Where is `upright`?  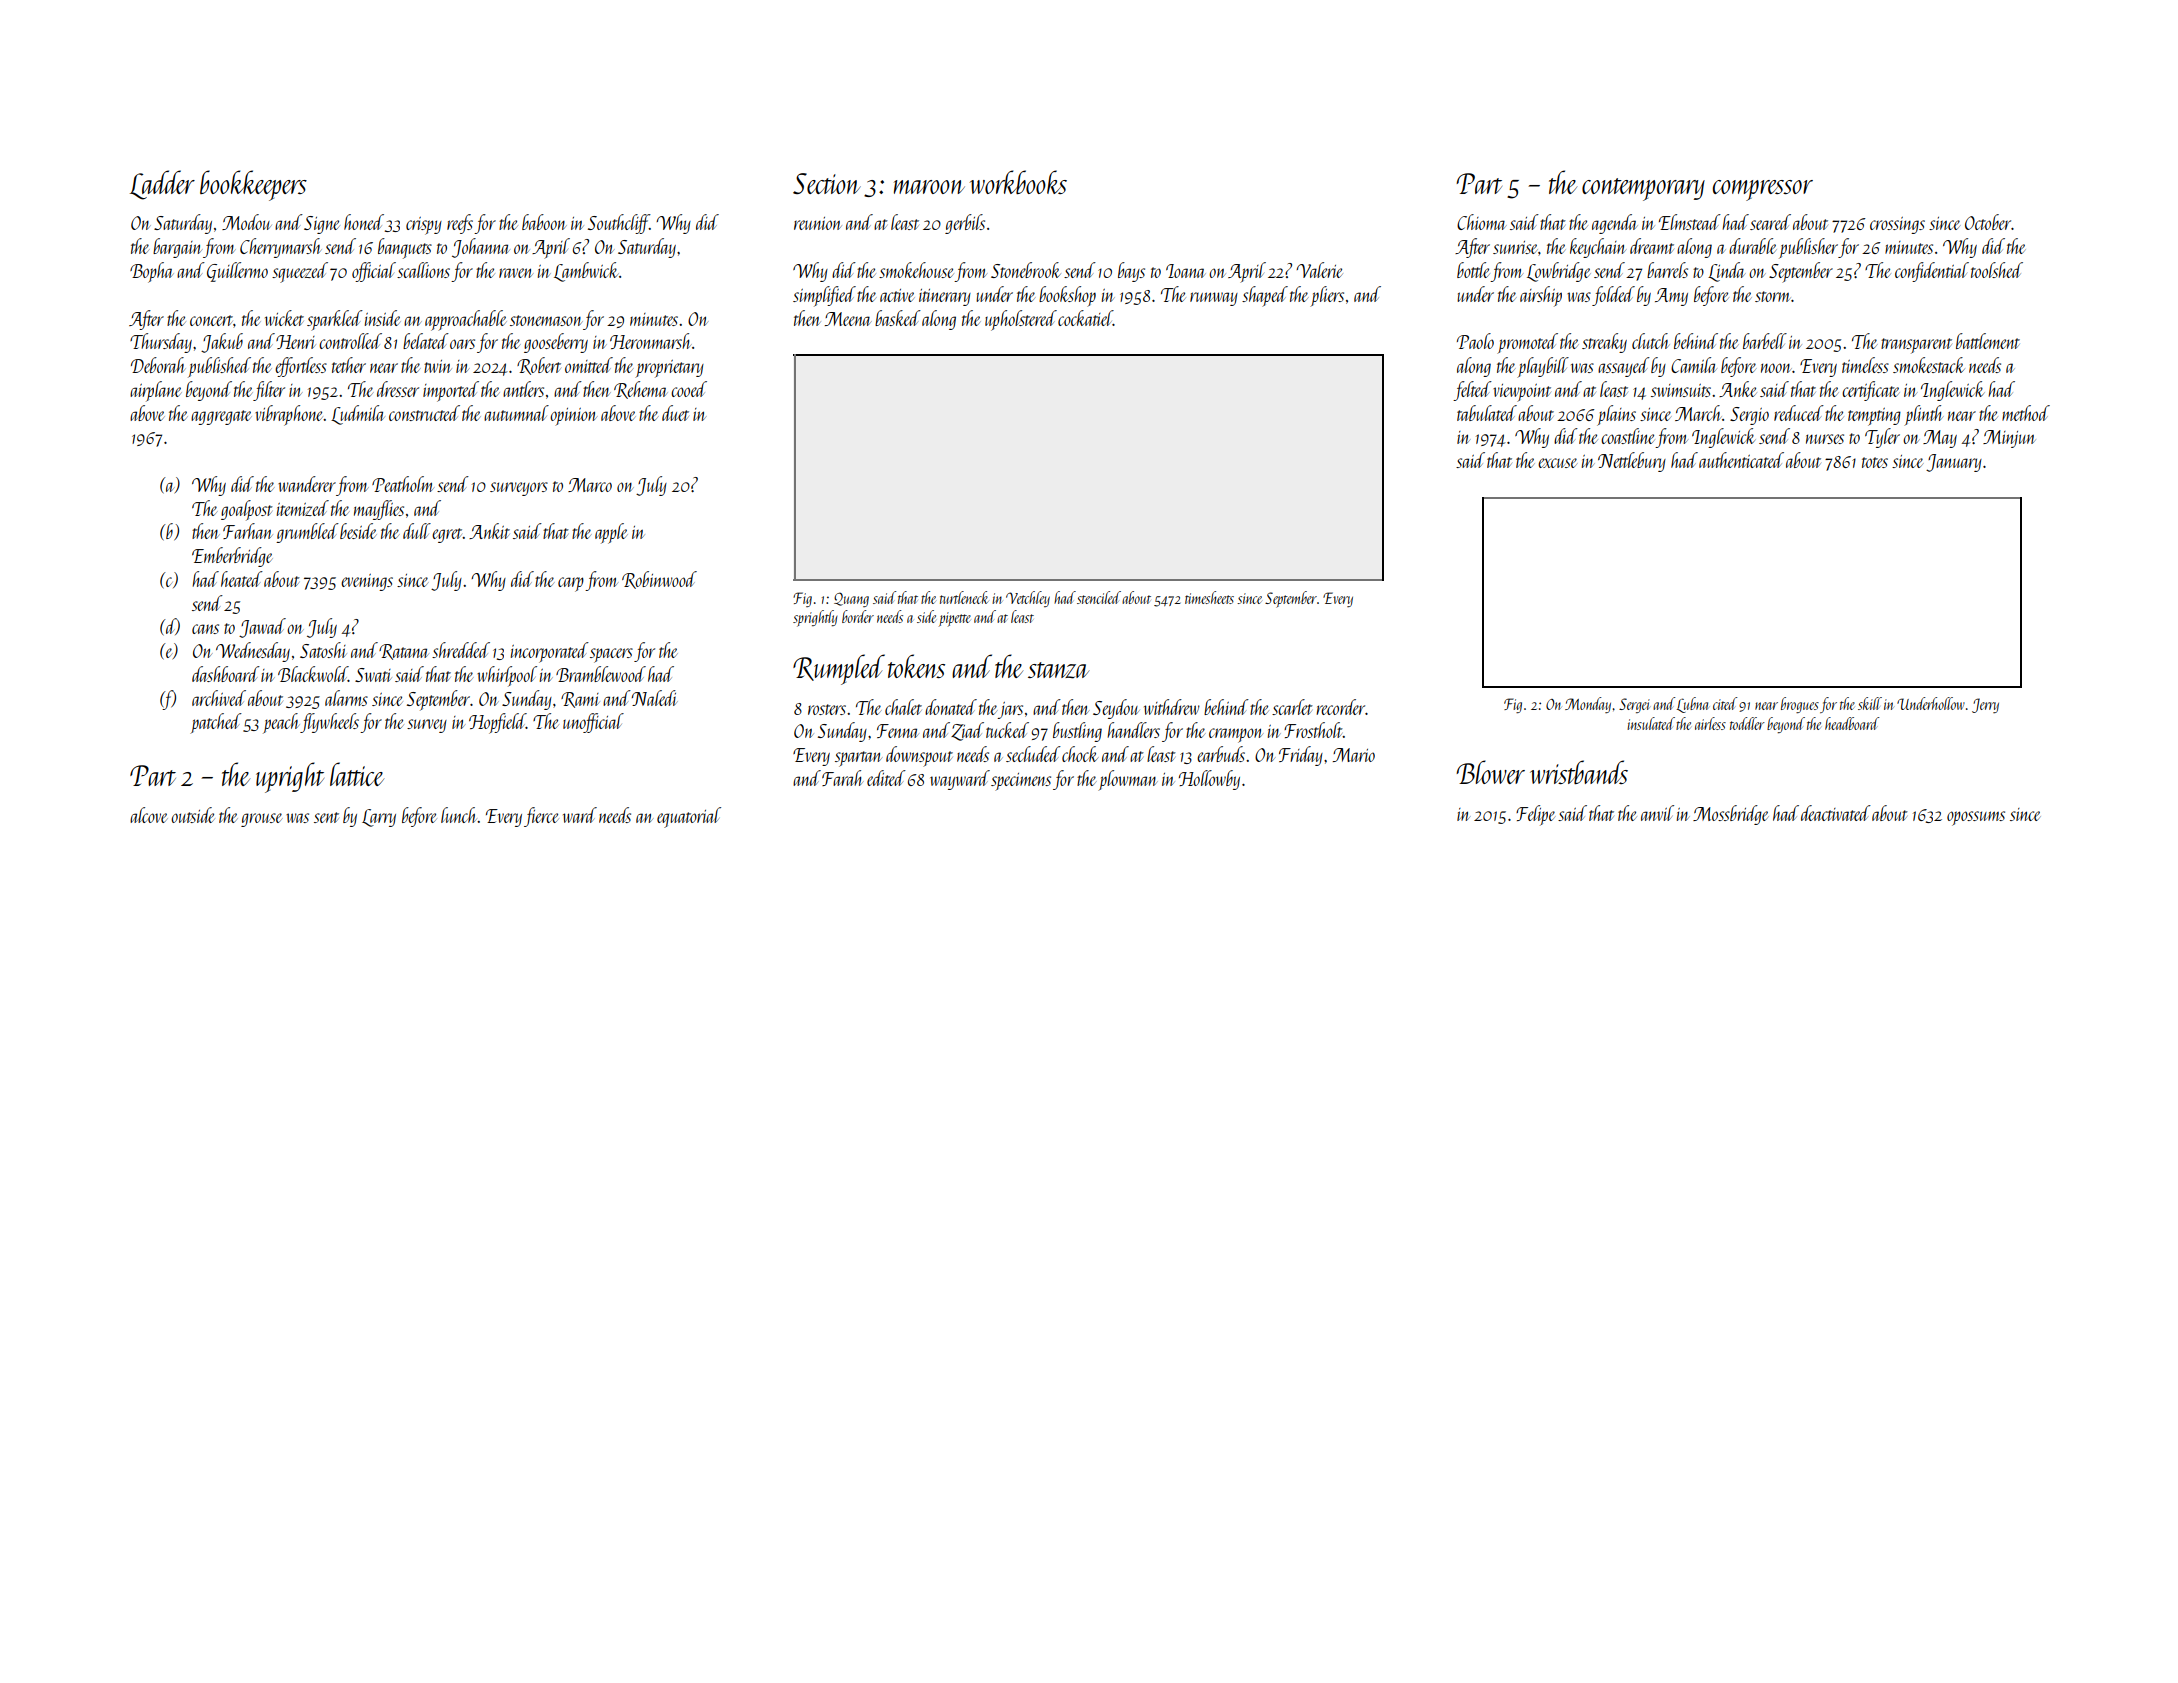 upright is located at coordinates (290, 777).
